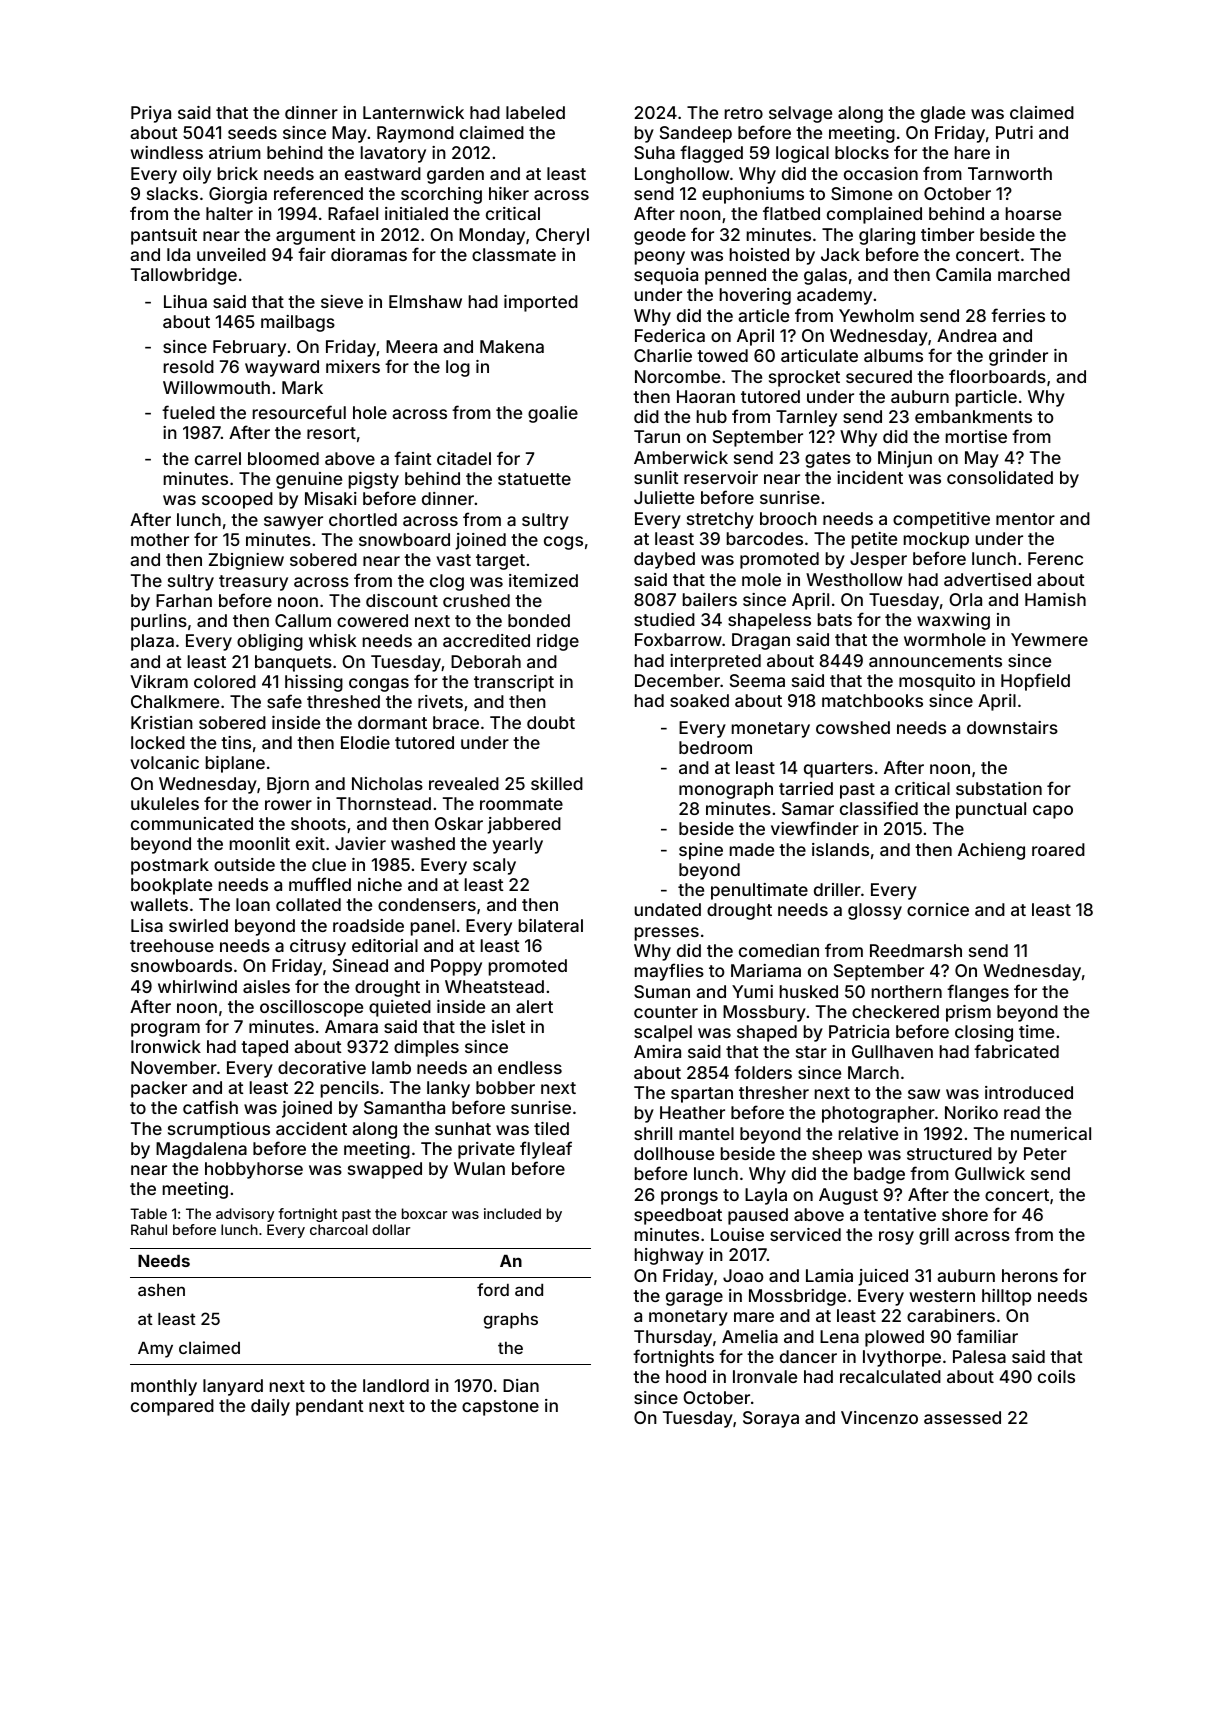 The width and height of the screenshot is (1225, 1733). I want to click on Seema, so click(757, 680).
